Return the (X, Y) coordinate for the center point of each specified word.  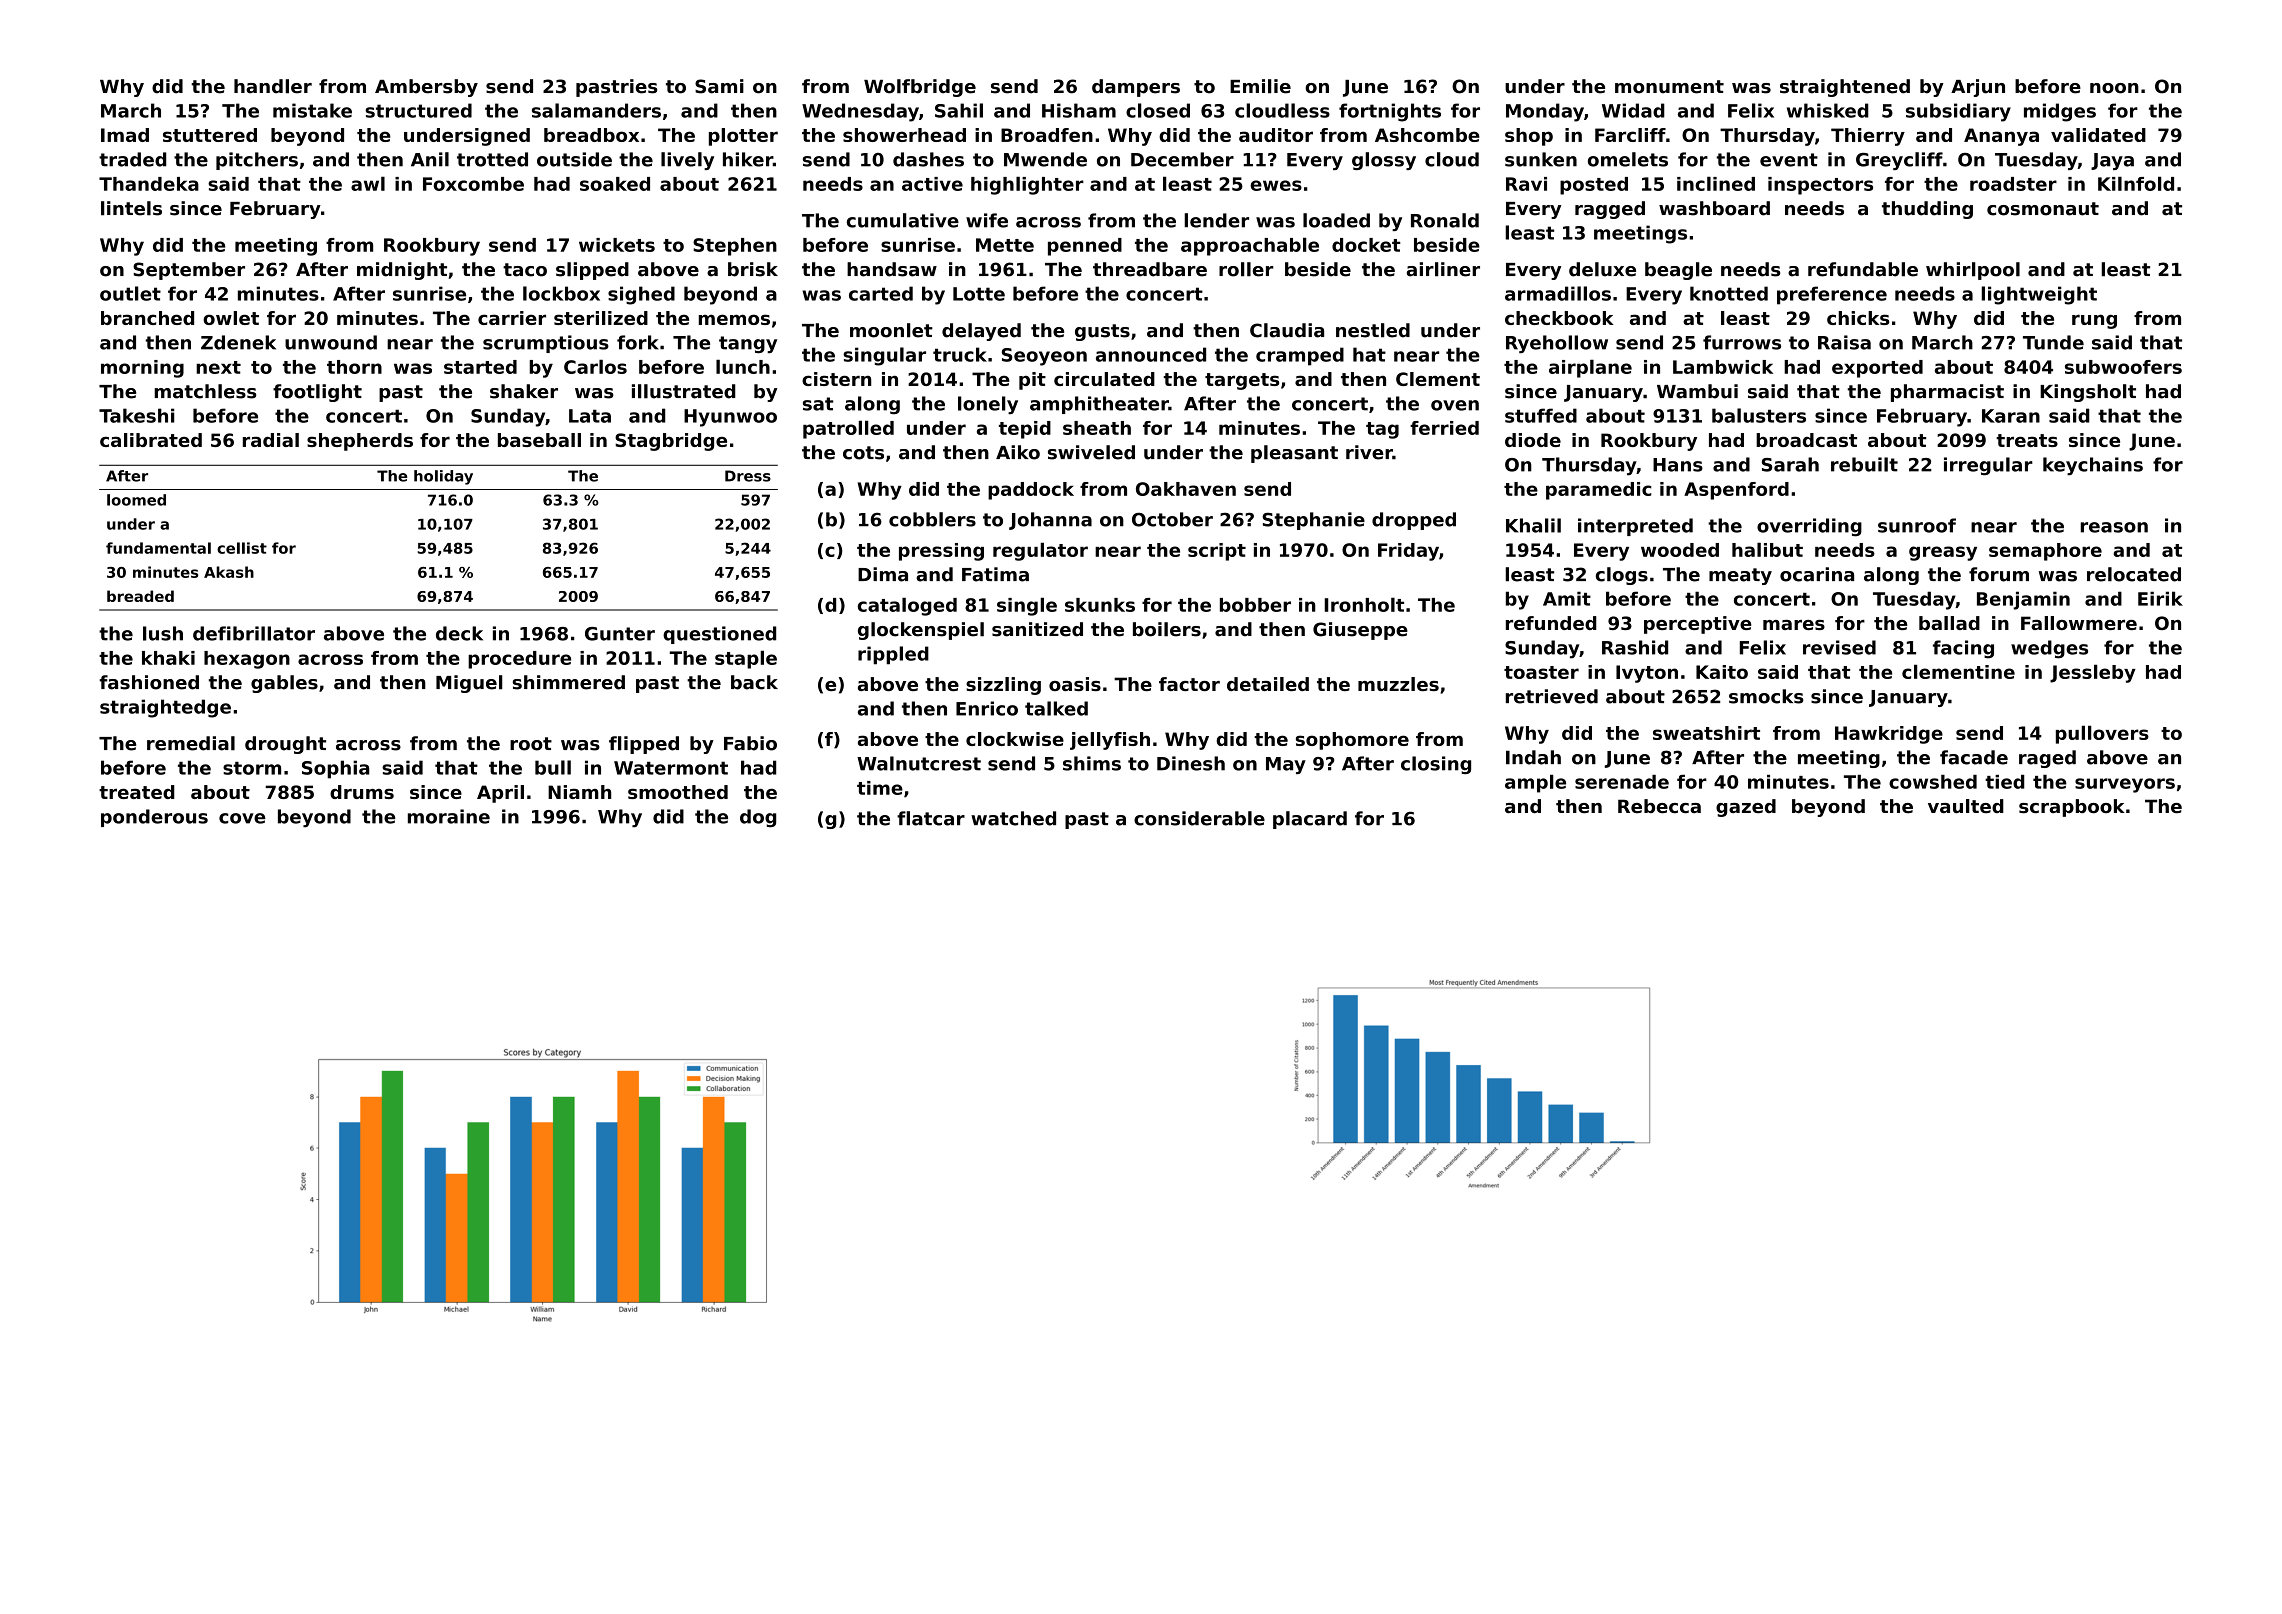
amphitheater (1099, 405)
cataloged (907, 606)
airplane (1590, 368)
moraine (449, 816)
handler (273, 86)
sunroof (1917, 525)
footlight (317, 393)
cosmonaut (2043, 209)
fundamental (158, 548)
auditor (1276, 135)
